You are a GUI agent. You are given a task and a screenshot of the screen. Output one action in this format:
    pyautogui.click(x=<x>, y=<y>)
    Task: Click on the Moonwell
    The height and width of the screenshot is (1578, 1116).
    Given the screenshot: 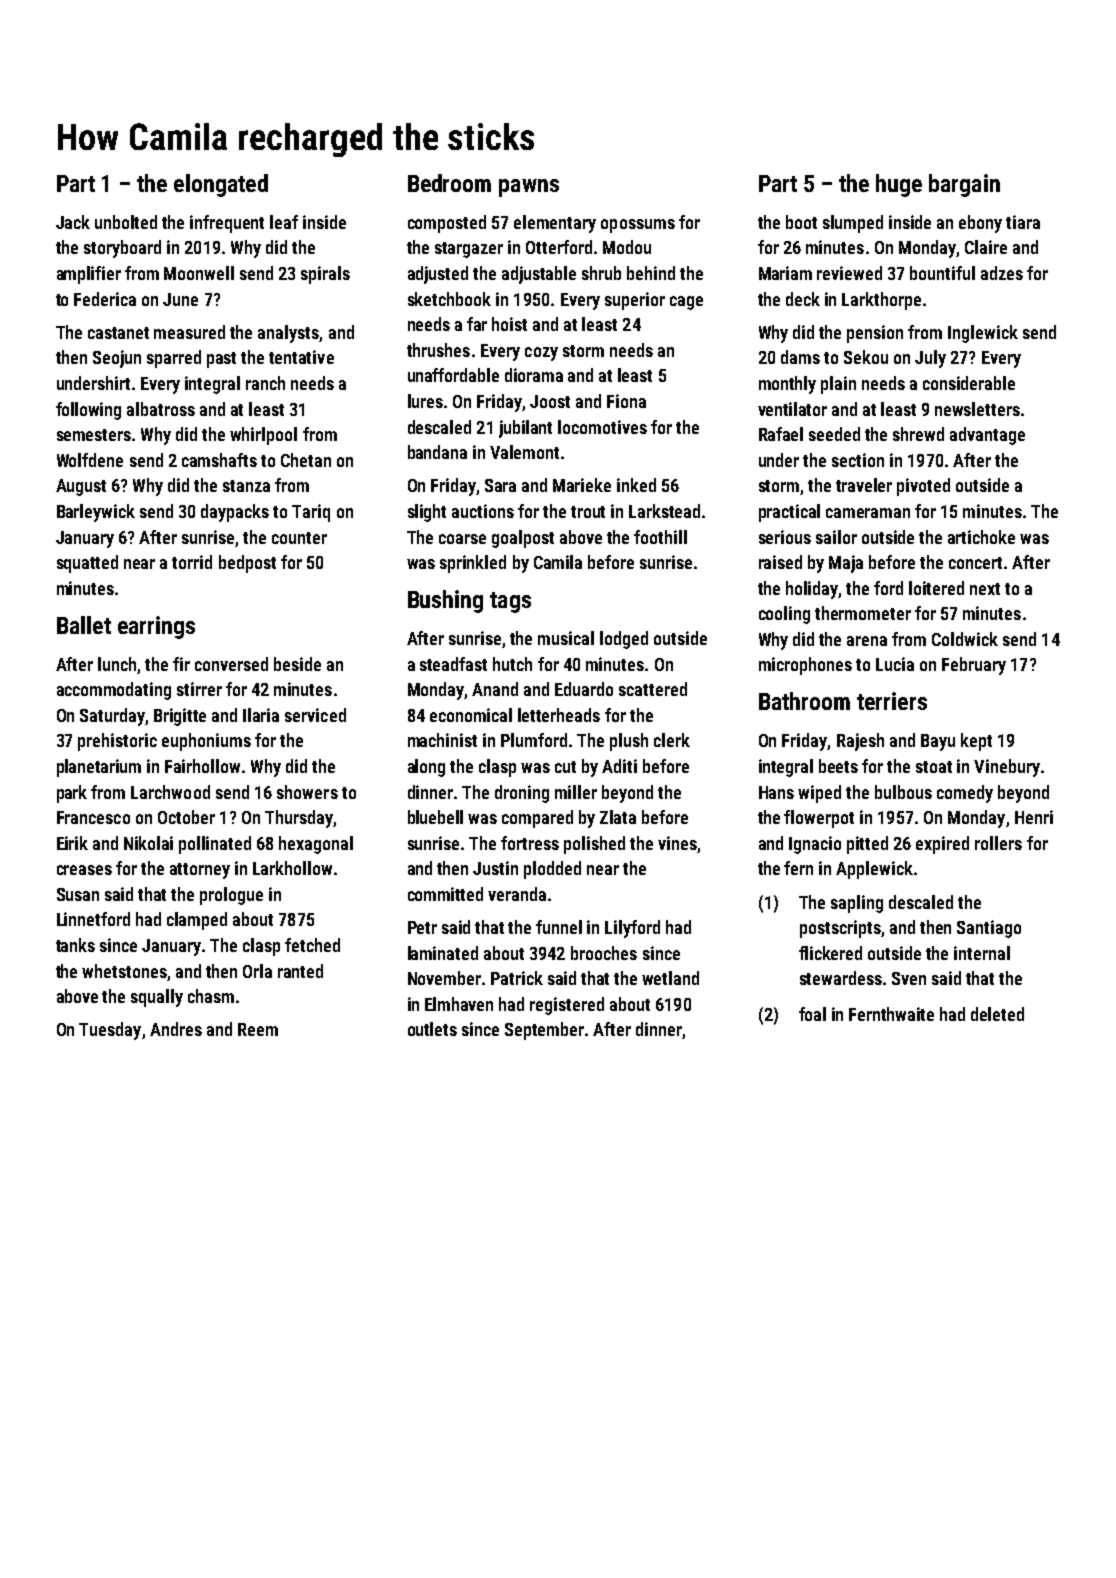 What is the action you would take?
    pyautogui.click(x=199, y=273)
